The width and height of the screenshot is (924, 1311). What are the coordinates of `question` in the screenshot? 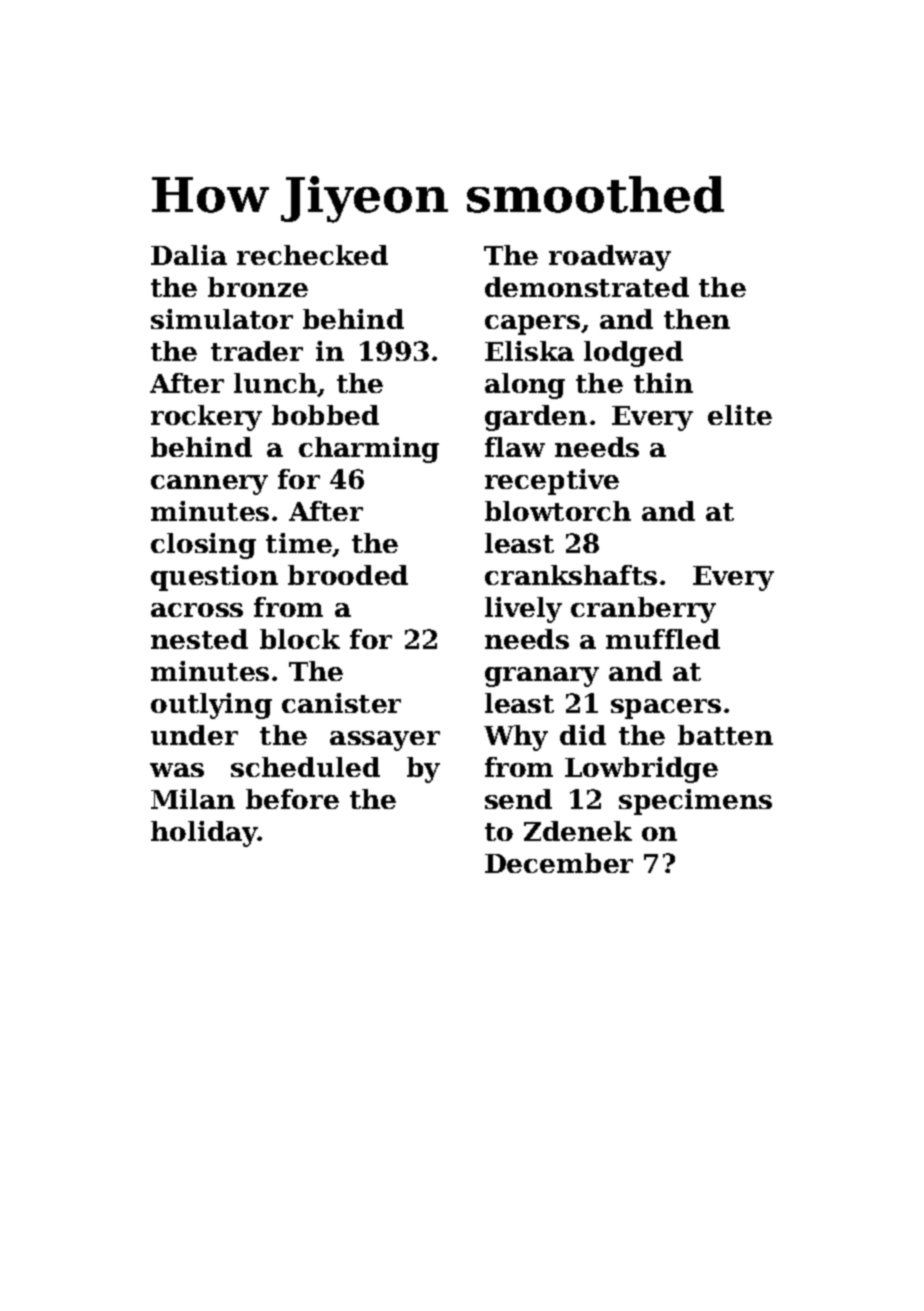 It's located at (214, 578).
